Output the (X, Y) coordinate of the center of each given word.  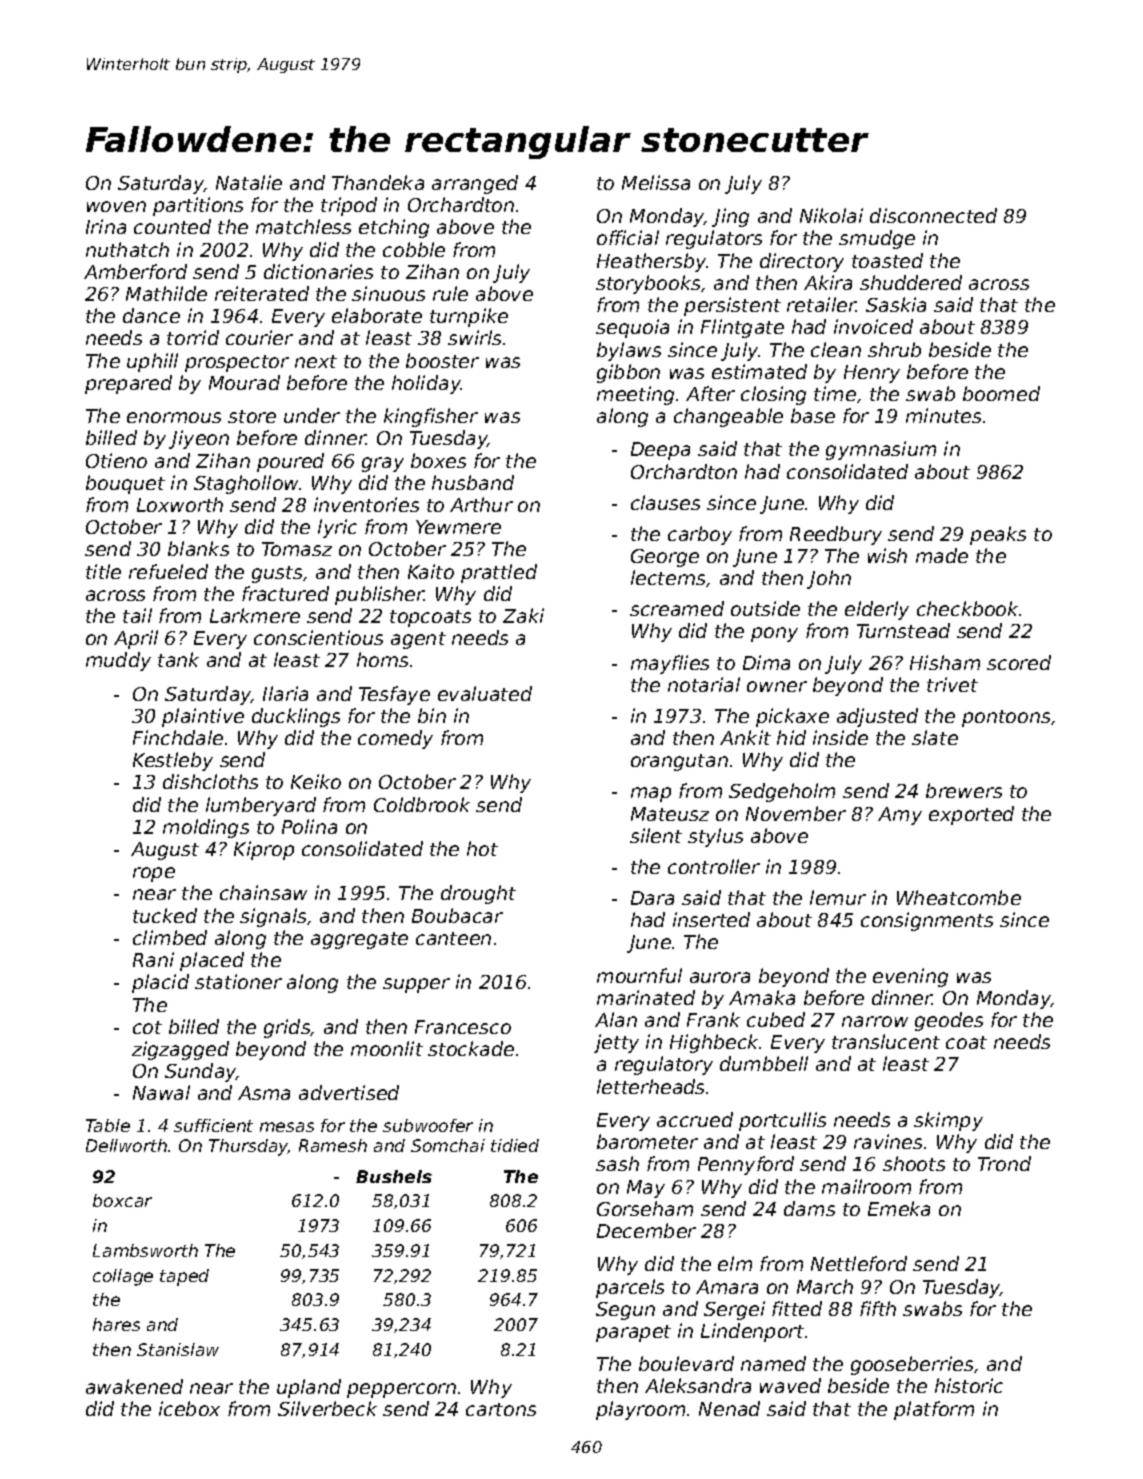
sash (617, 1163)
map (651, 794)
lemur (838, 897)
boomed (1001, 393)
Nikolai (831, 215)
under (312, 415)
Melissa (656, 182)
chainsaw (263, 892)
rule (450, 293)
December (646, 1230)
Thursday (248, 1147)
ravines (888, 1141)
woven (116, 206)
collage (123, 1277)
